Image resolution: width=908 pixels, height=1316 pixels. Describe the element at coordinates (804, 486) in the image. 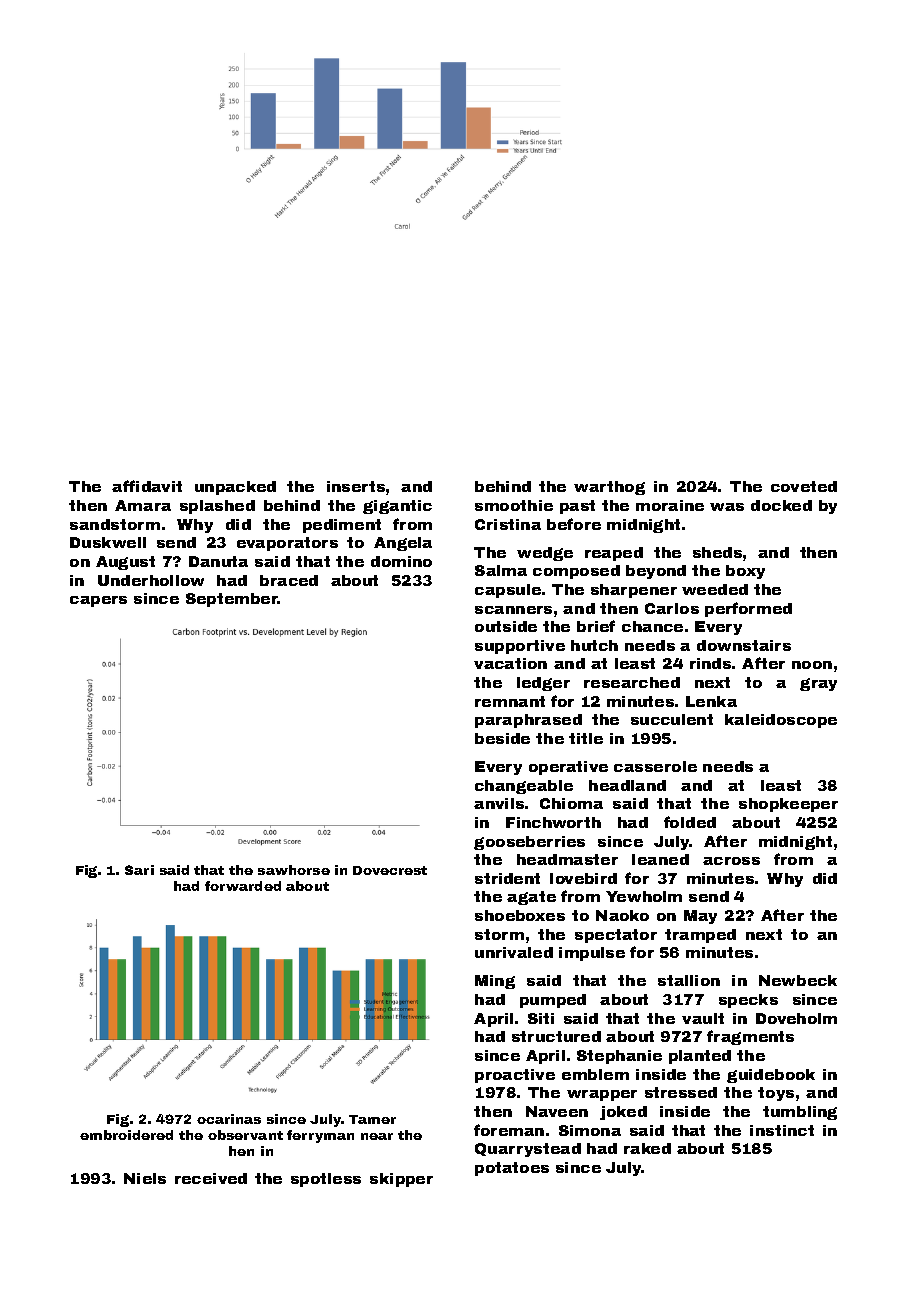

I see `coveted` at that location.
